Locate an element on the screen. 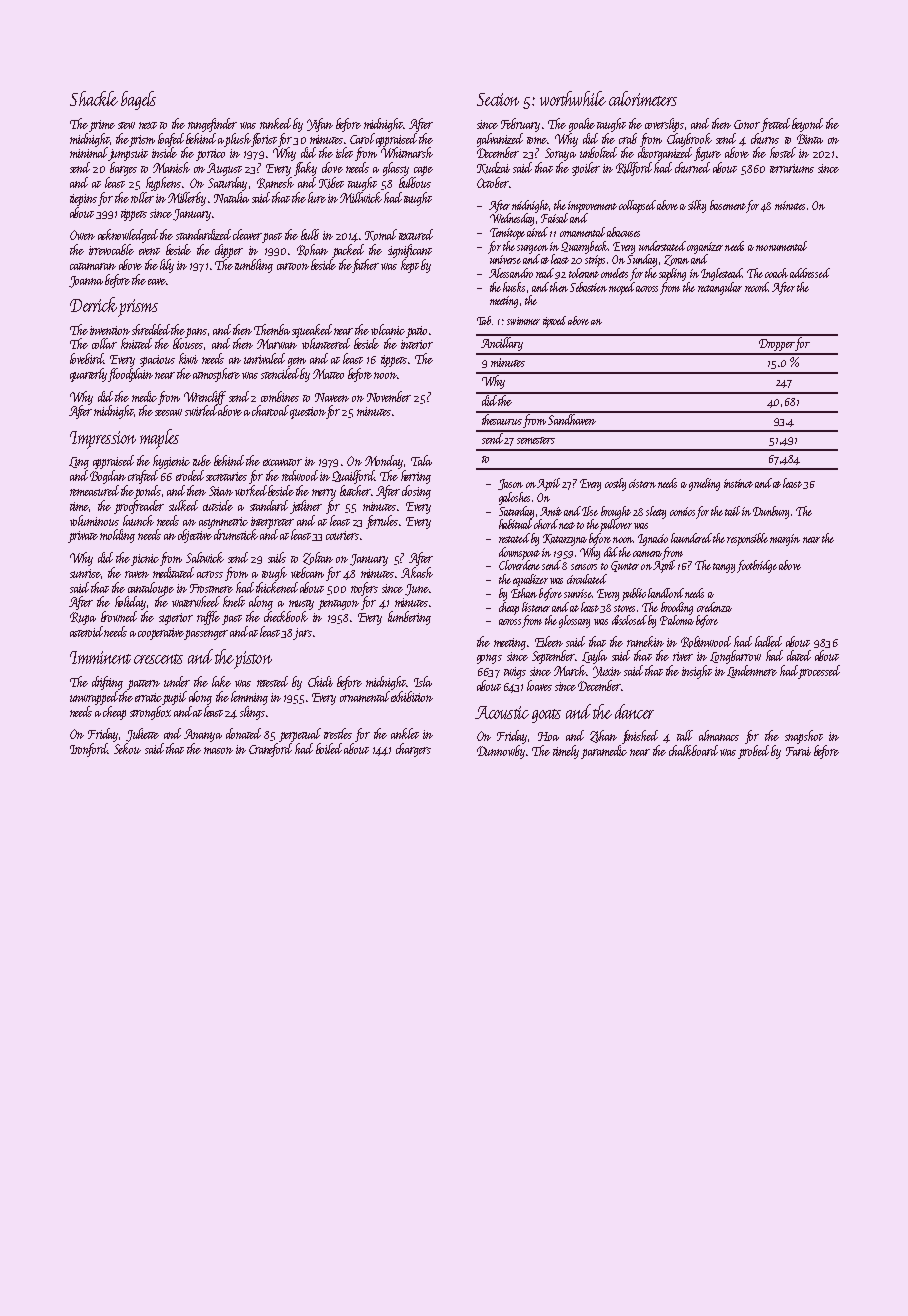 This screenshot has height=1316, width=908. acknowledged is located at coordinates (128, 236).
